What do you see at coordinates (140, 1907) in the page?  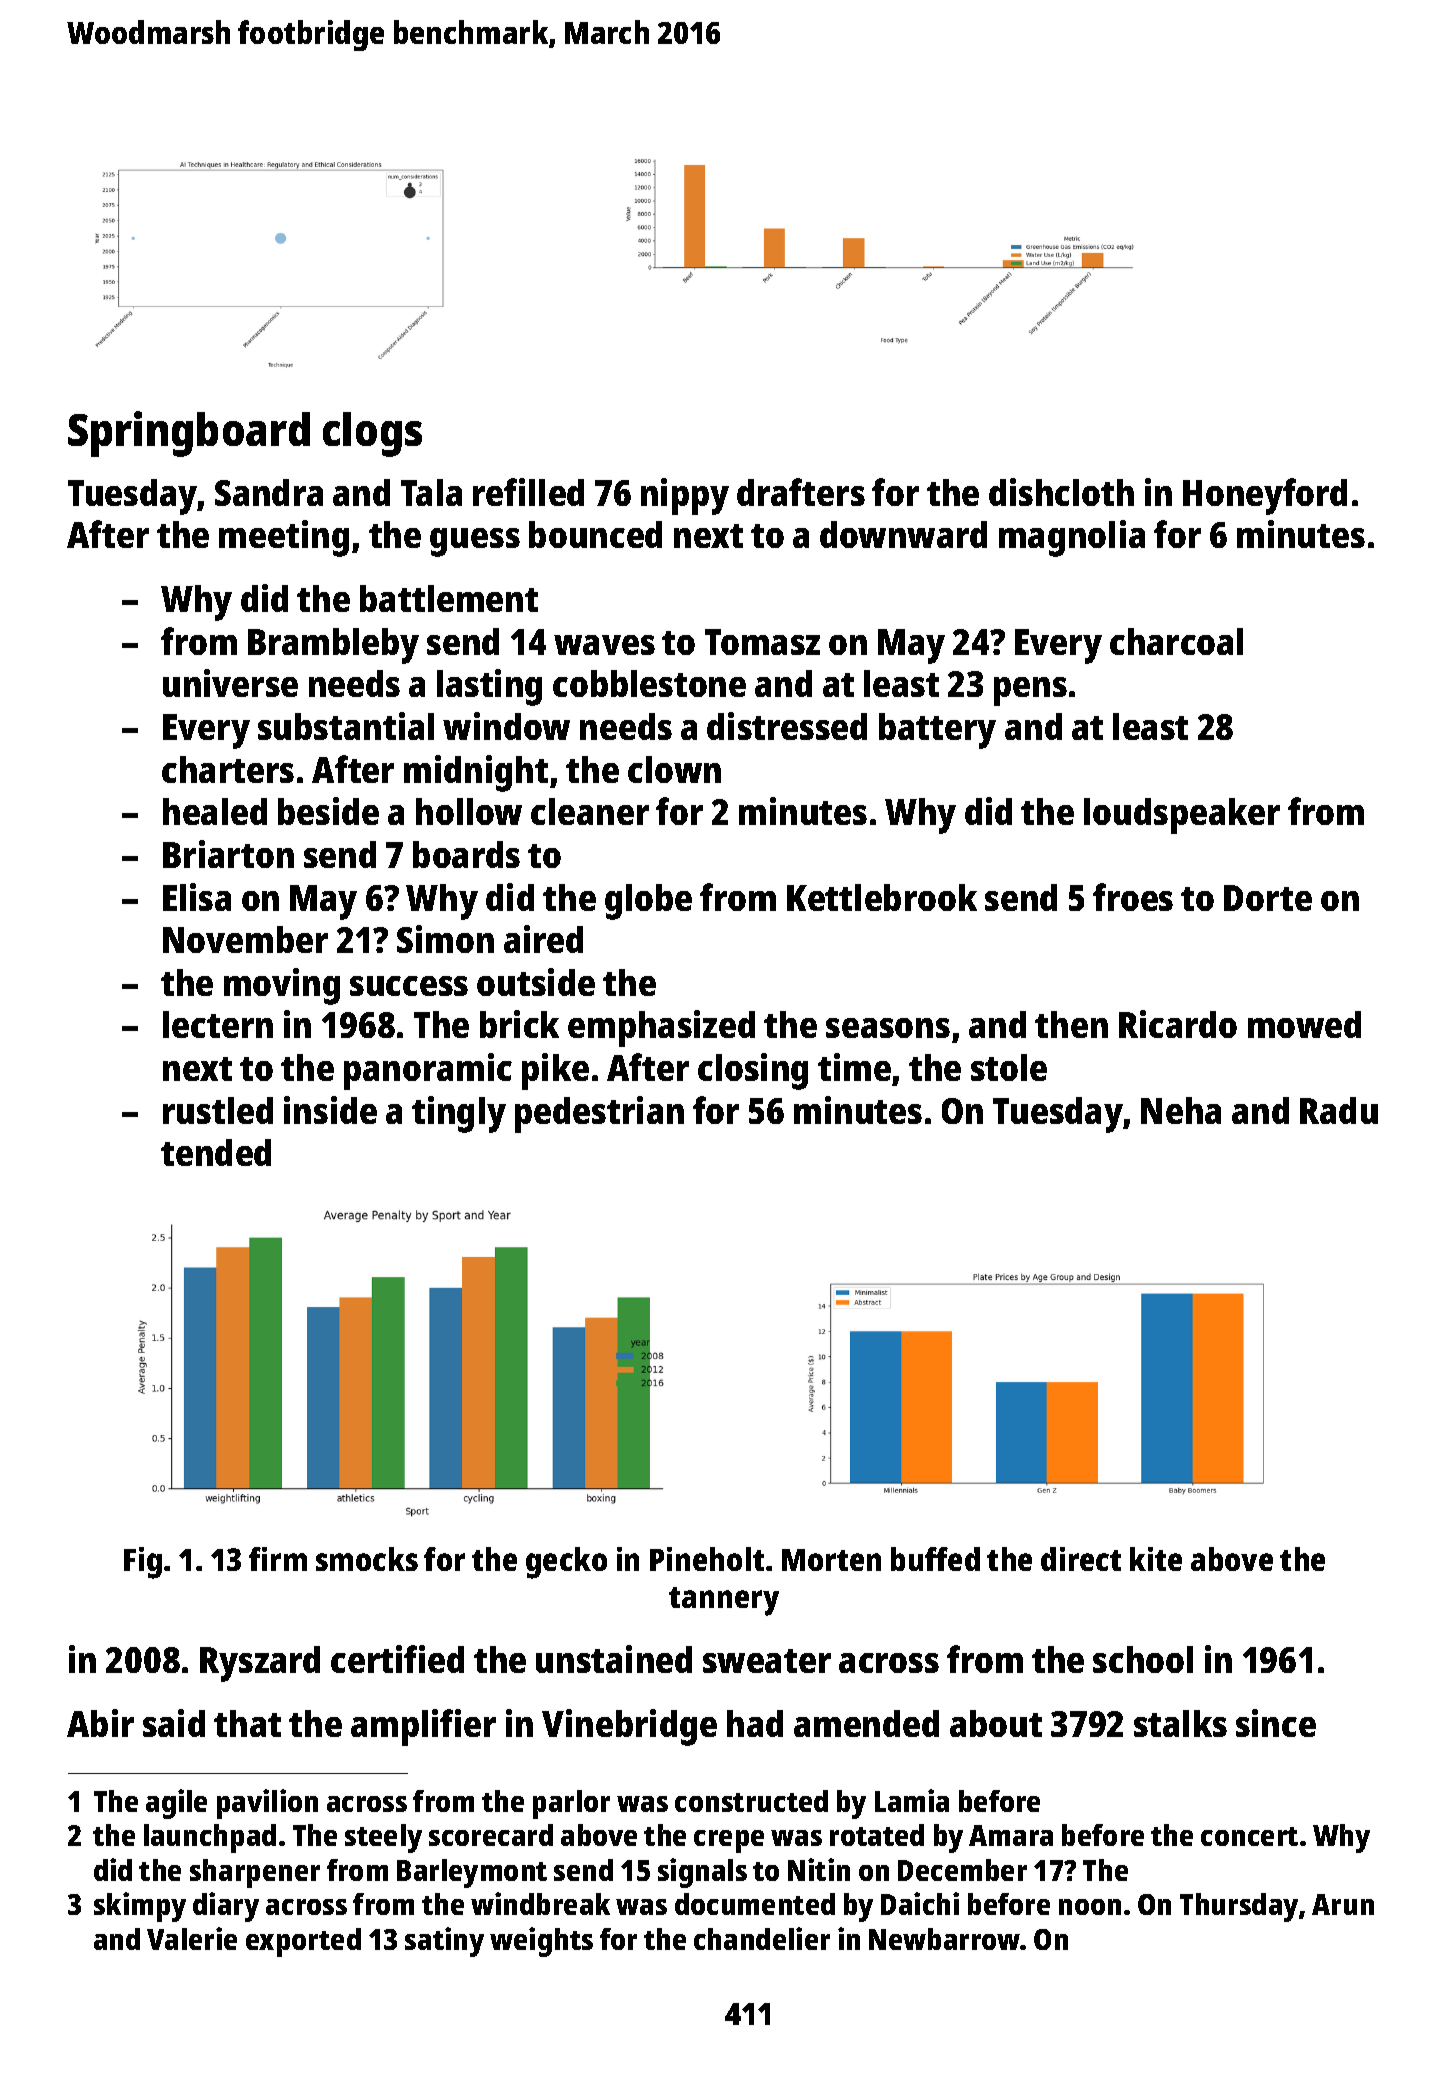 I see `skimpy` at bounding box center [140, 1907].
